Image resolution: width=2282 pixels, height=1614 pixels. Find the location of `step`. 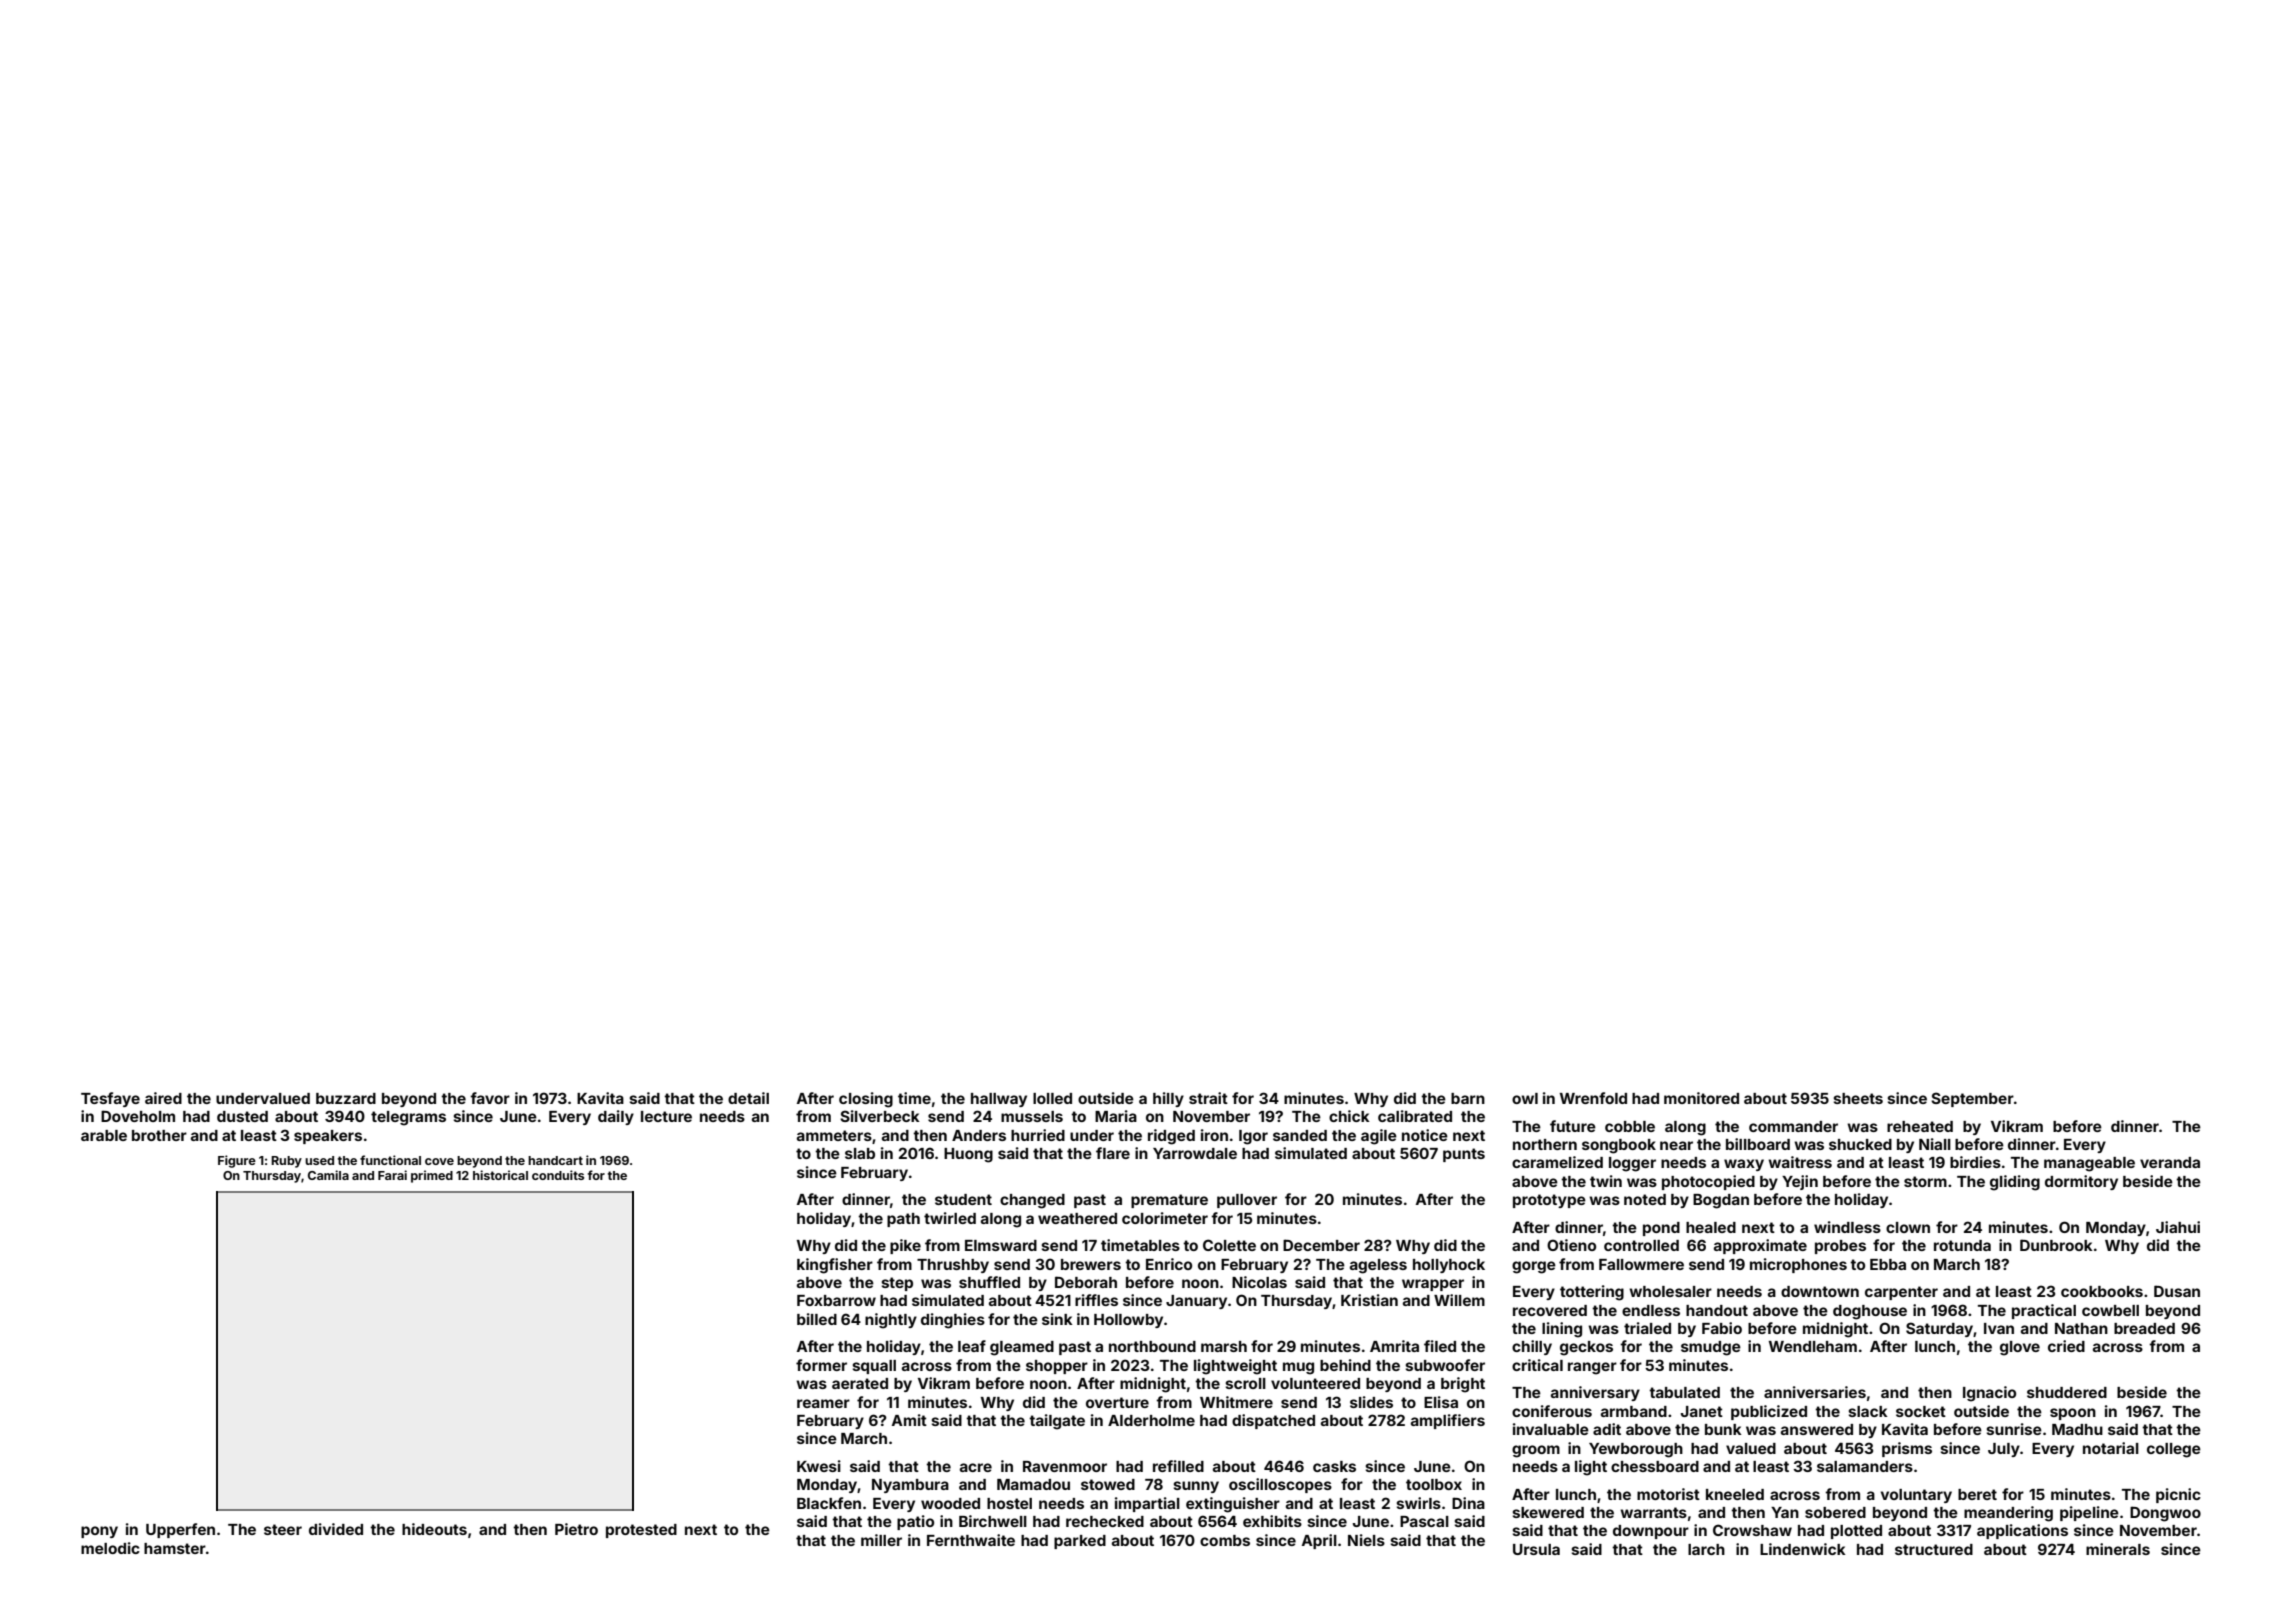

step is located at coordinates (897, 1284).
